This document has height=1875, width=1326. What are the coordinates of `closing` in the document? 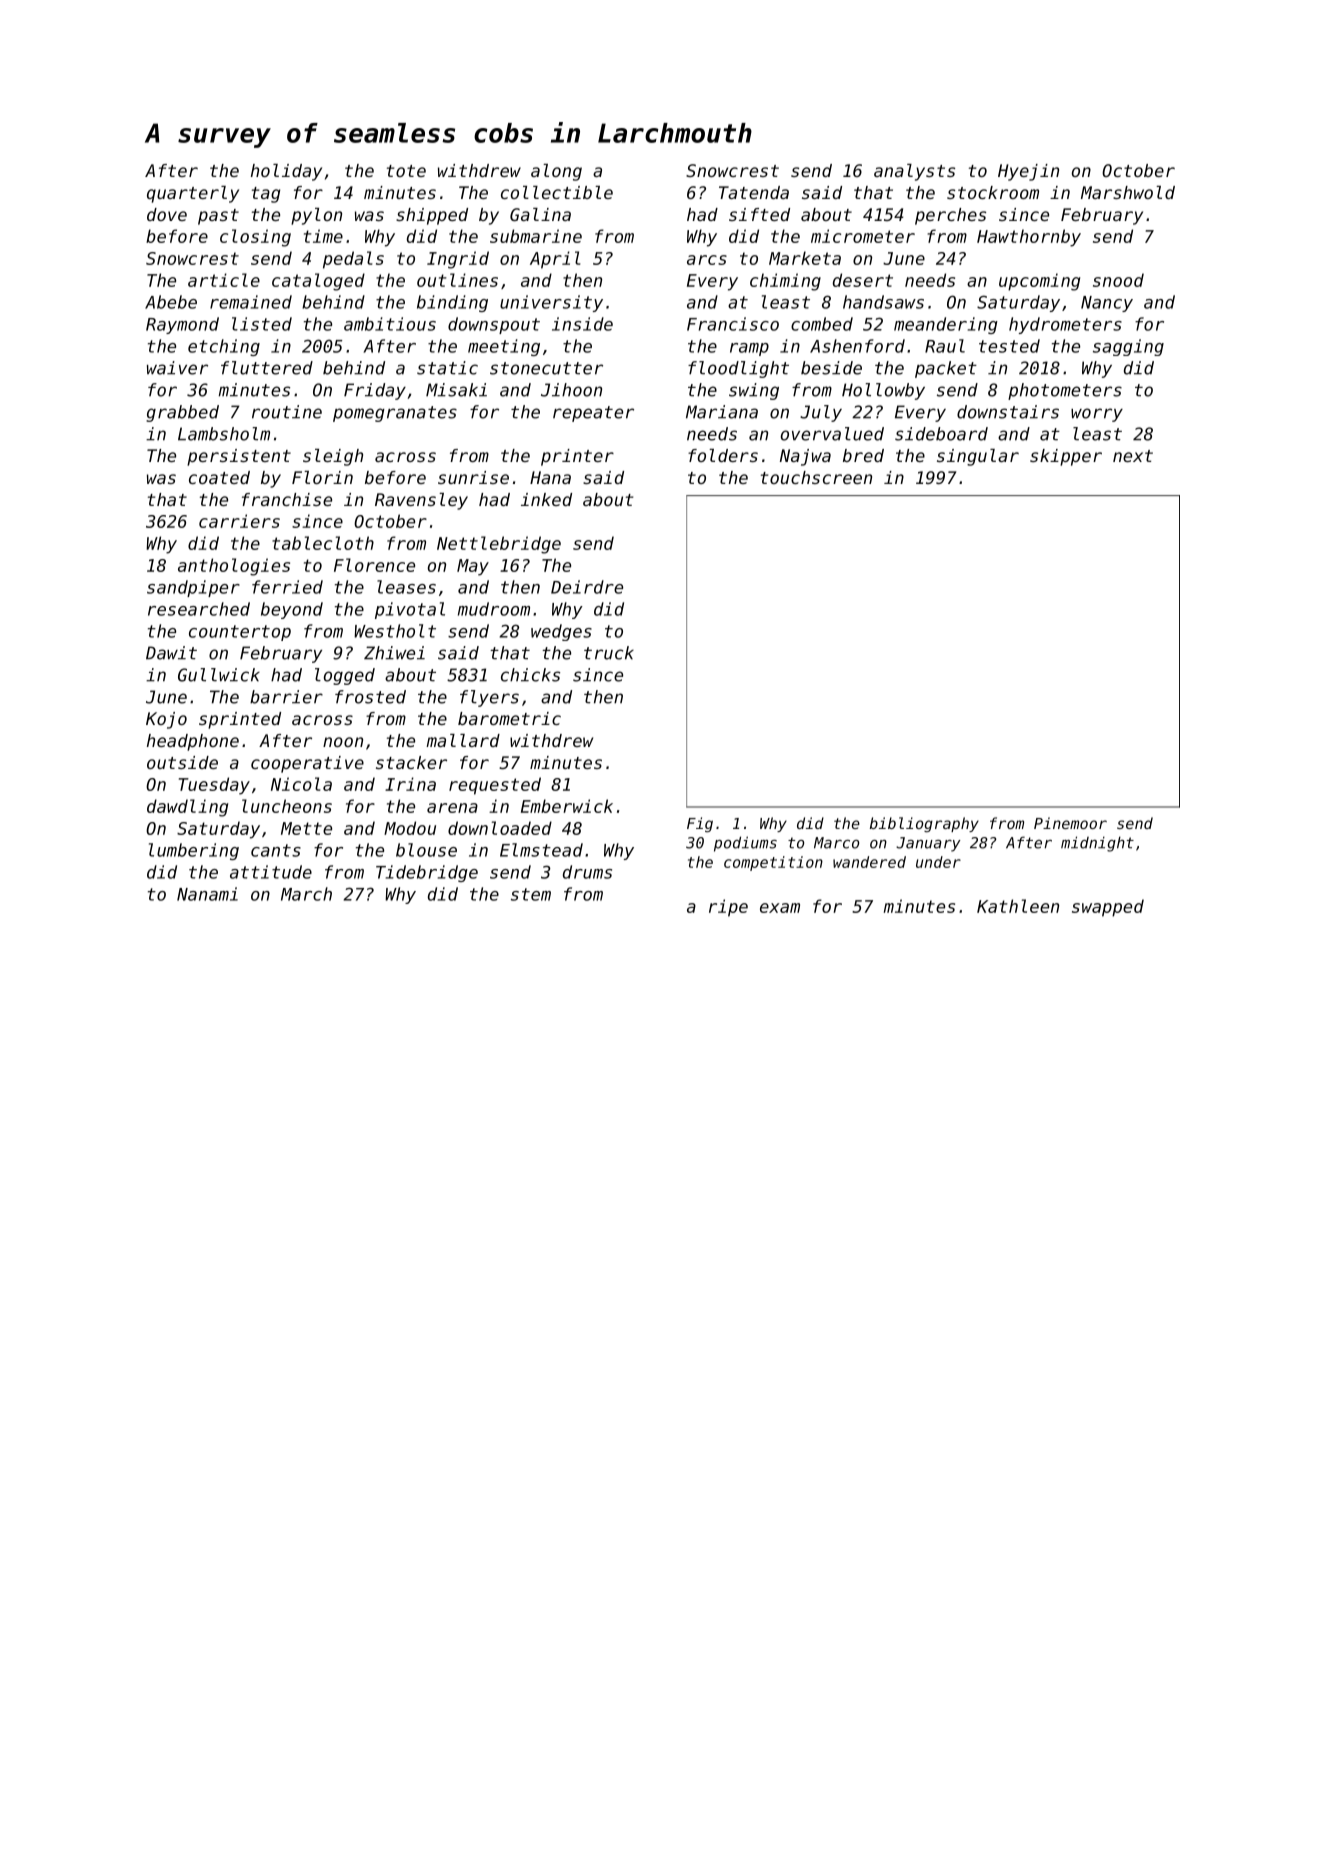 It's located at (255, 238).
